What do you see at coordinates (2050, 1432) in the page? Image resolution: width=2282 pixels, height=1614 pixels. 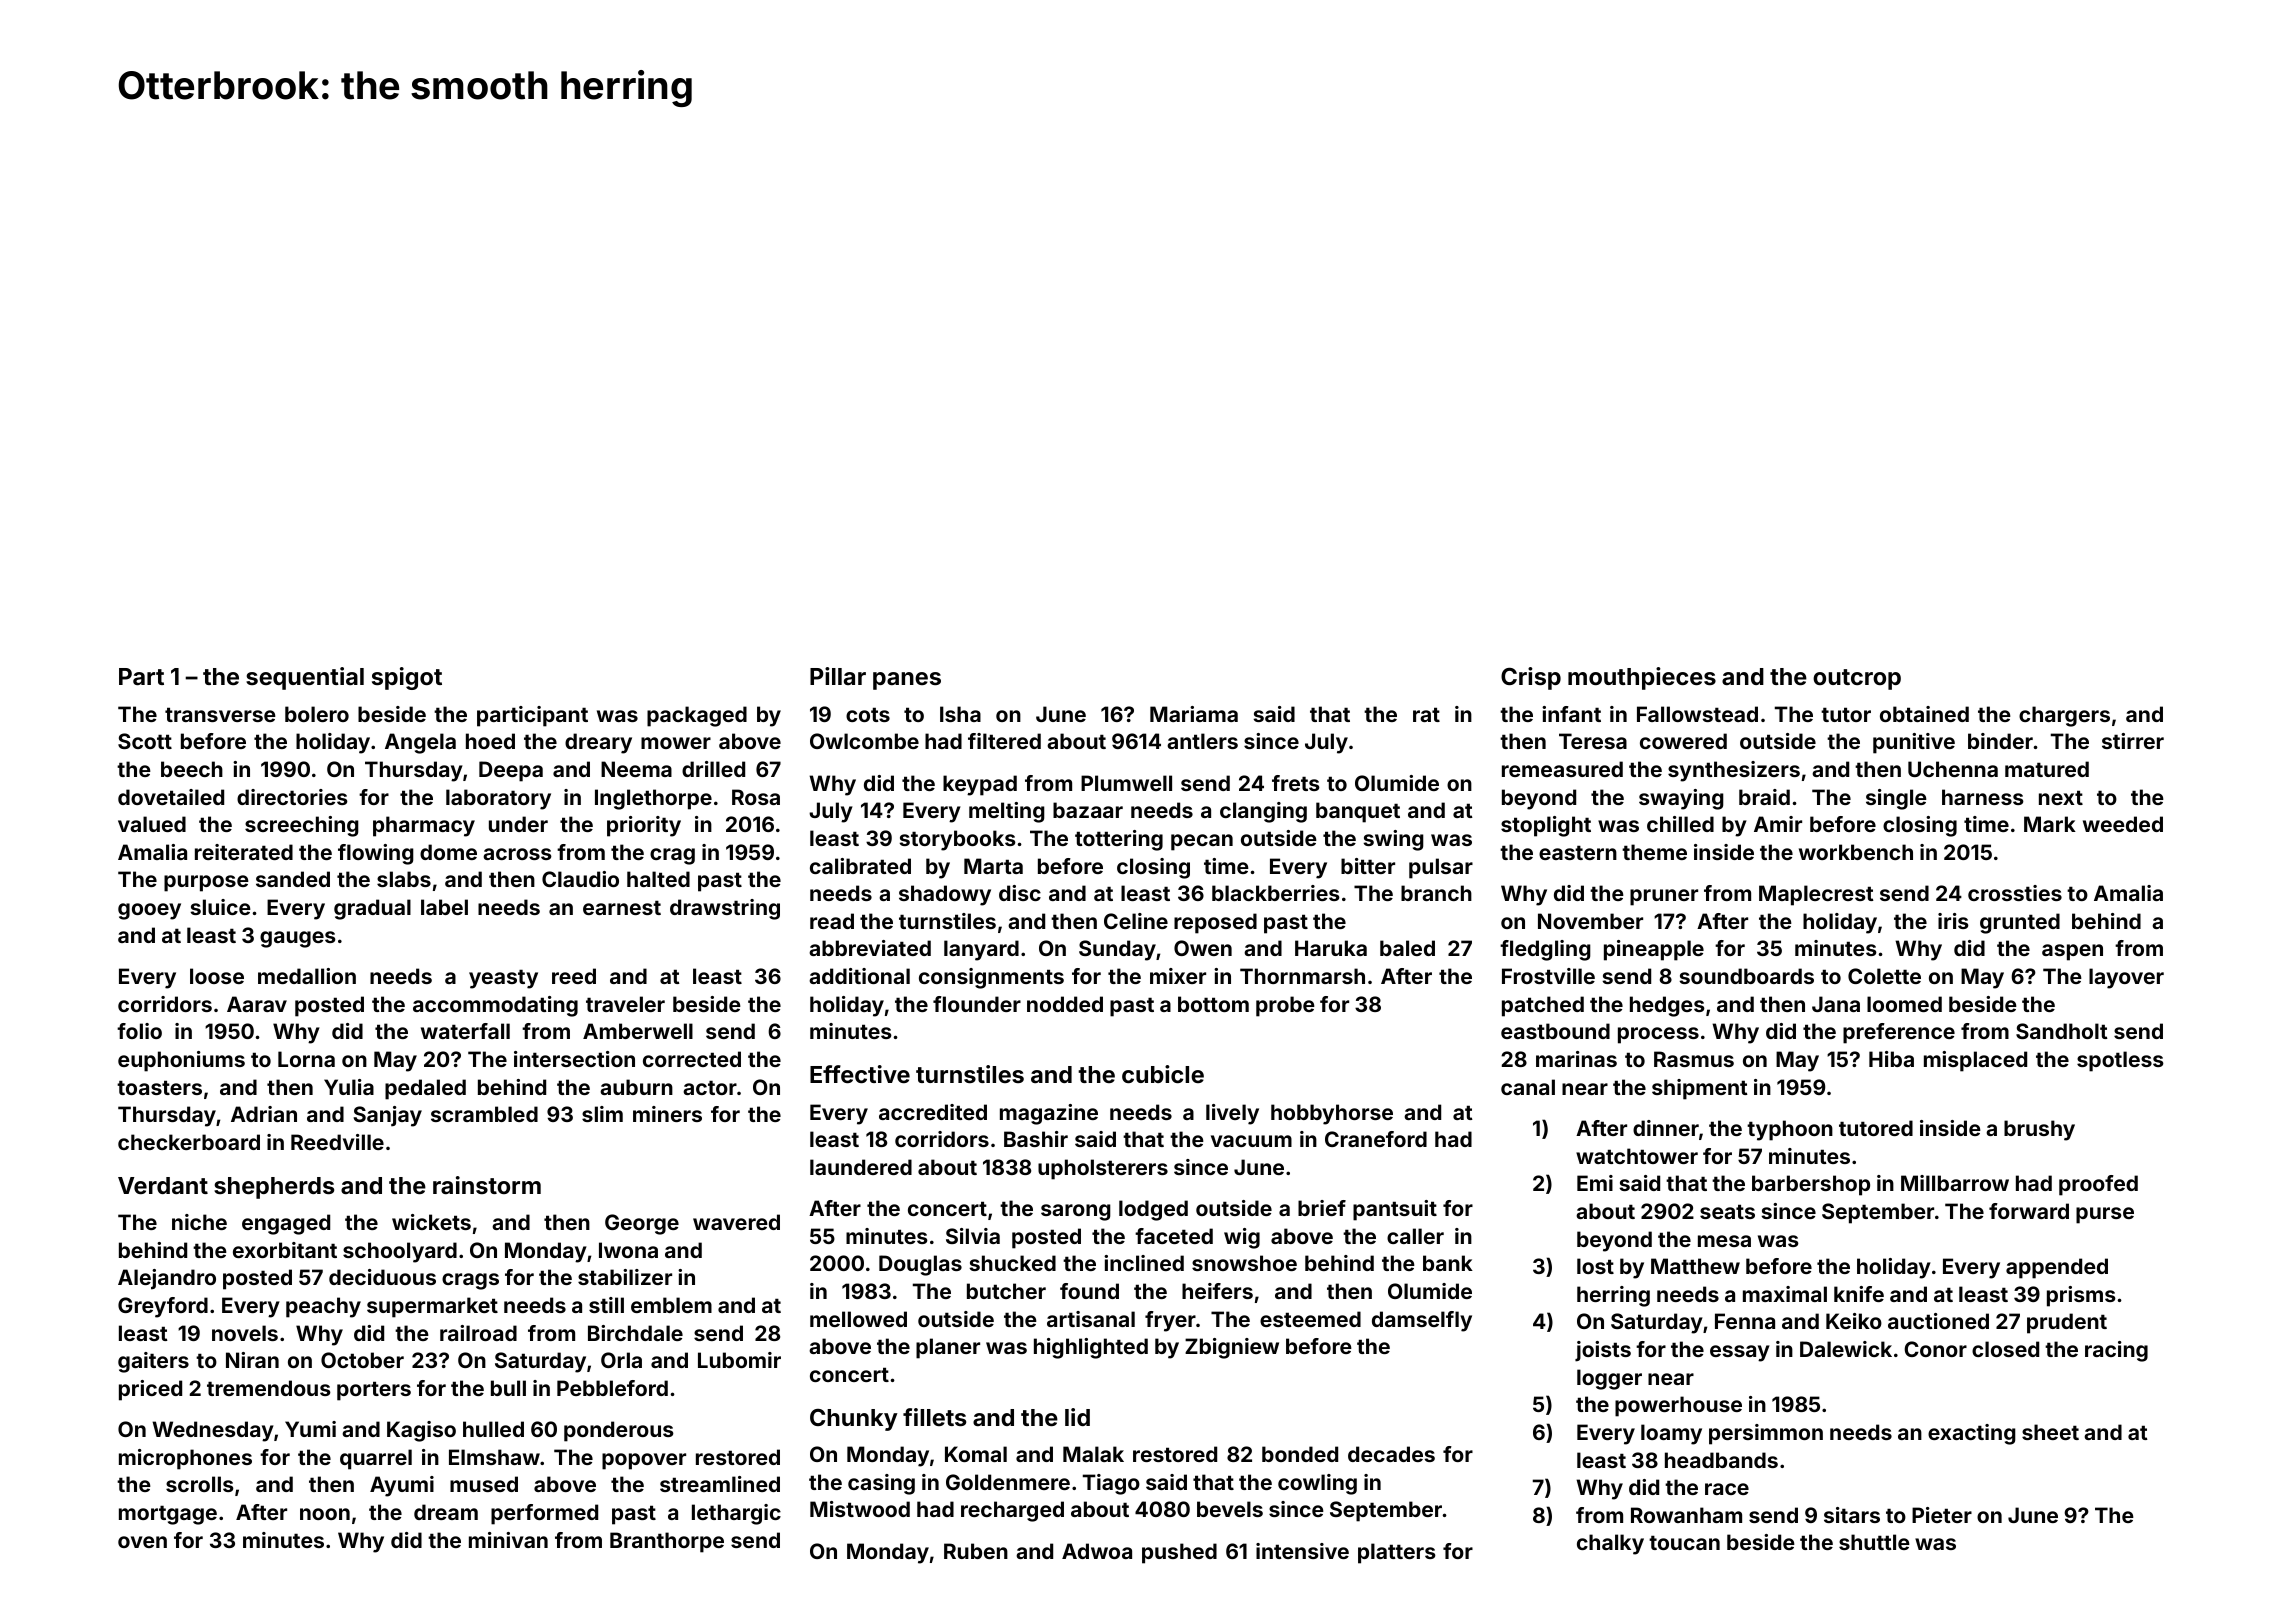 I see `sheet` at bounding box center [2050, 1432].
